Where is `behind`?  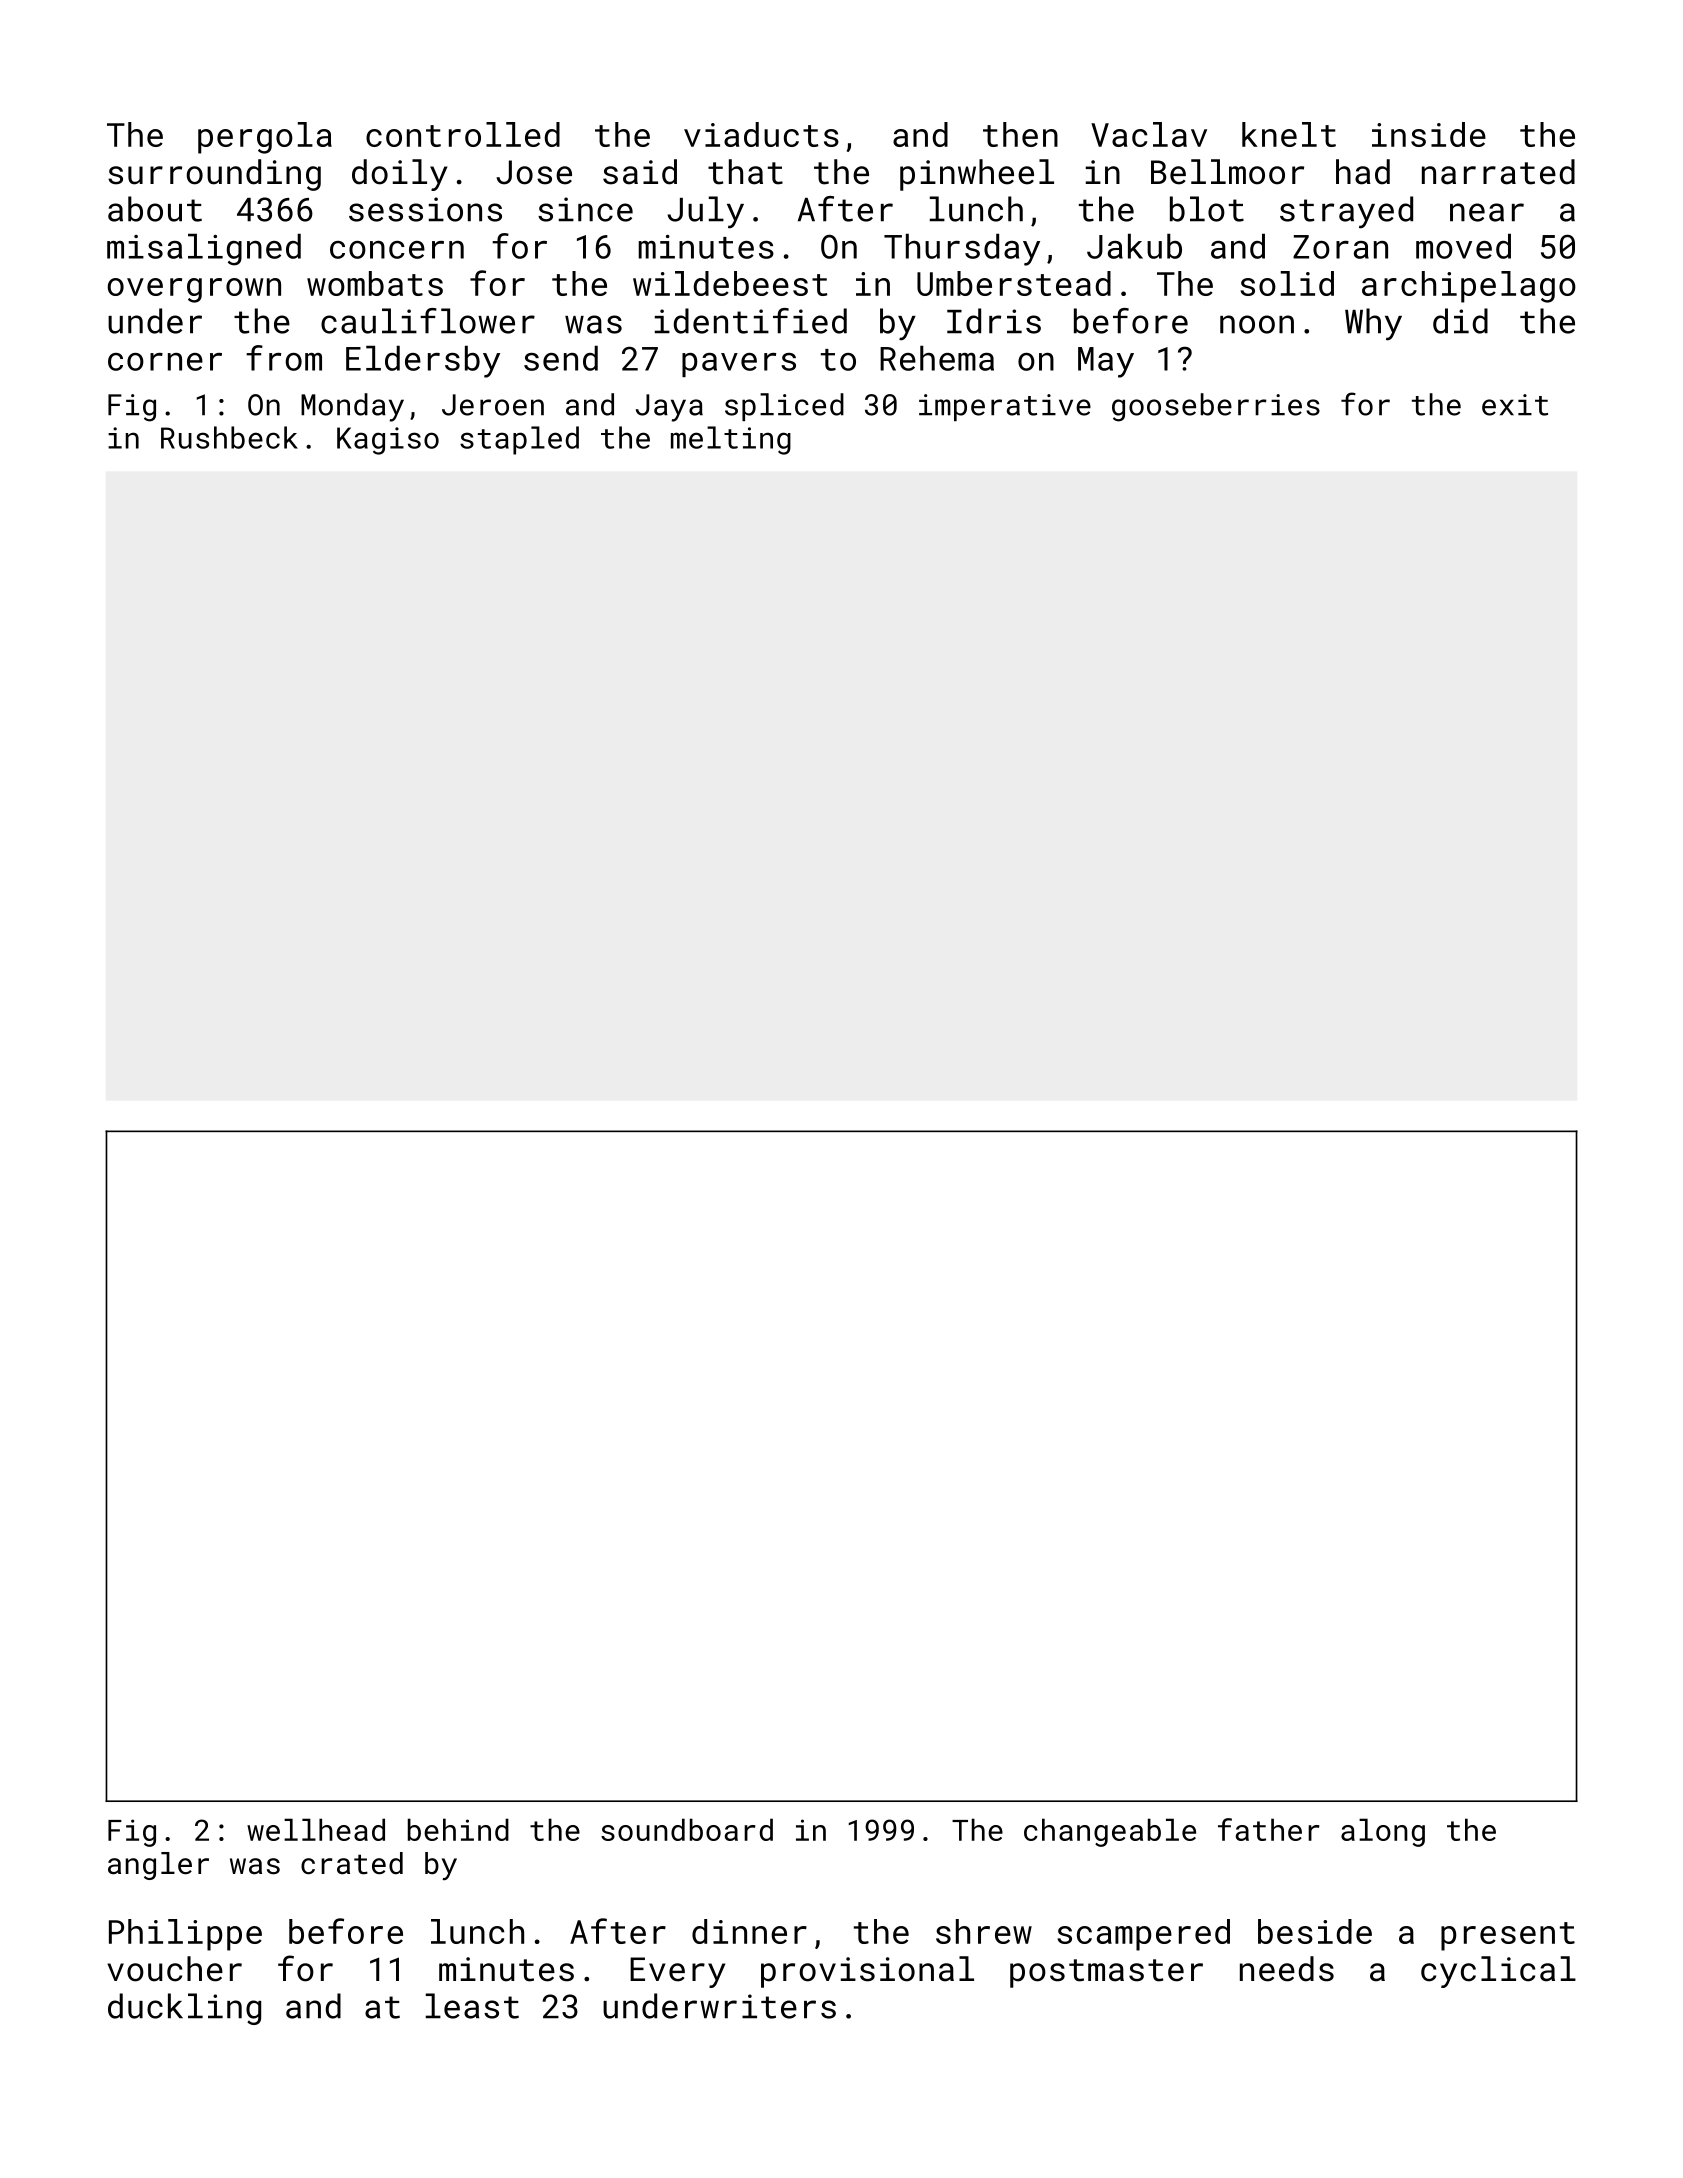
behind is located at coordinates (458, 1829).
